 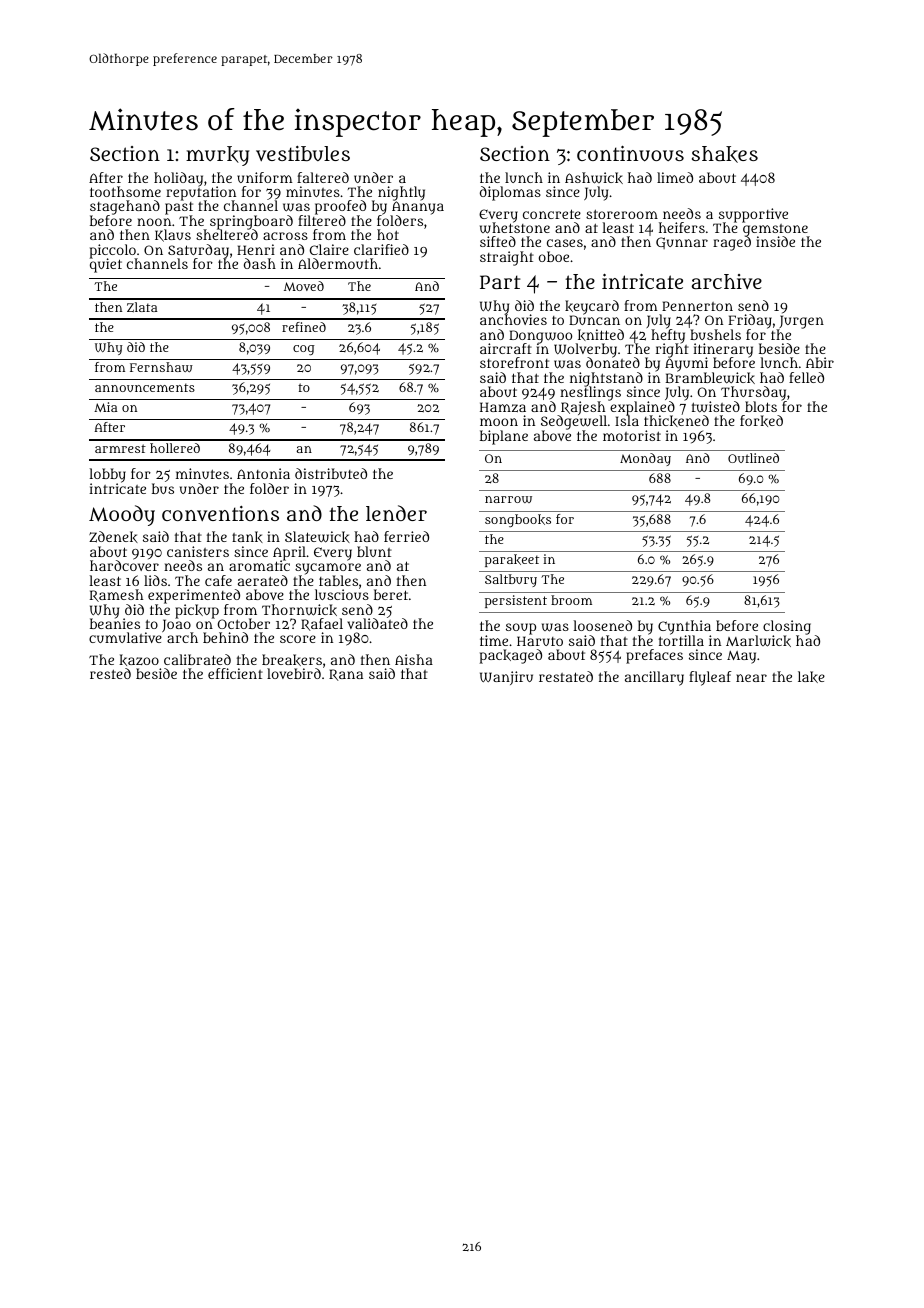 What do you see at coordinates (125, 191) in the image?
I see `toothsome` at bounding box center [125, 191].
